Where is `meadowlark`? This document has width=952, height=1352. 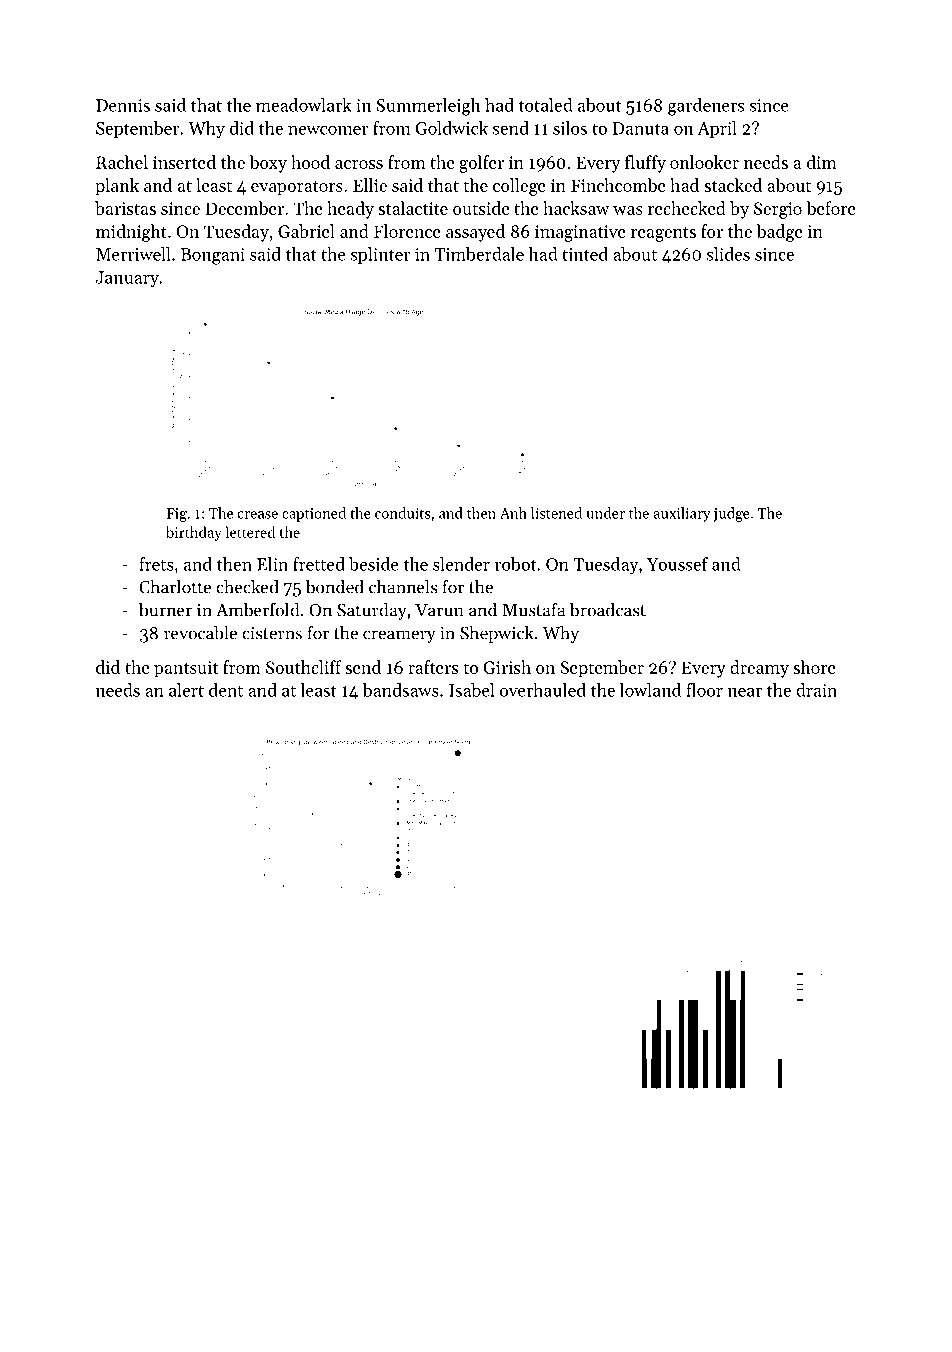 meadowlark is located at coordinates (304, 105).
